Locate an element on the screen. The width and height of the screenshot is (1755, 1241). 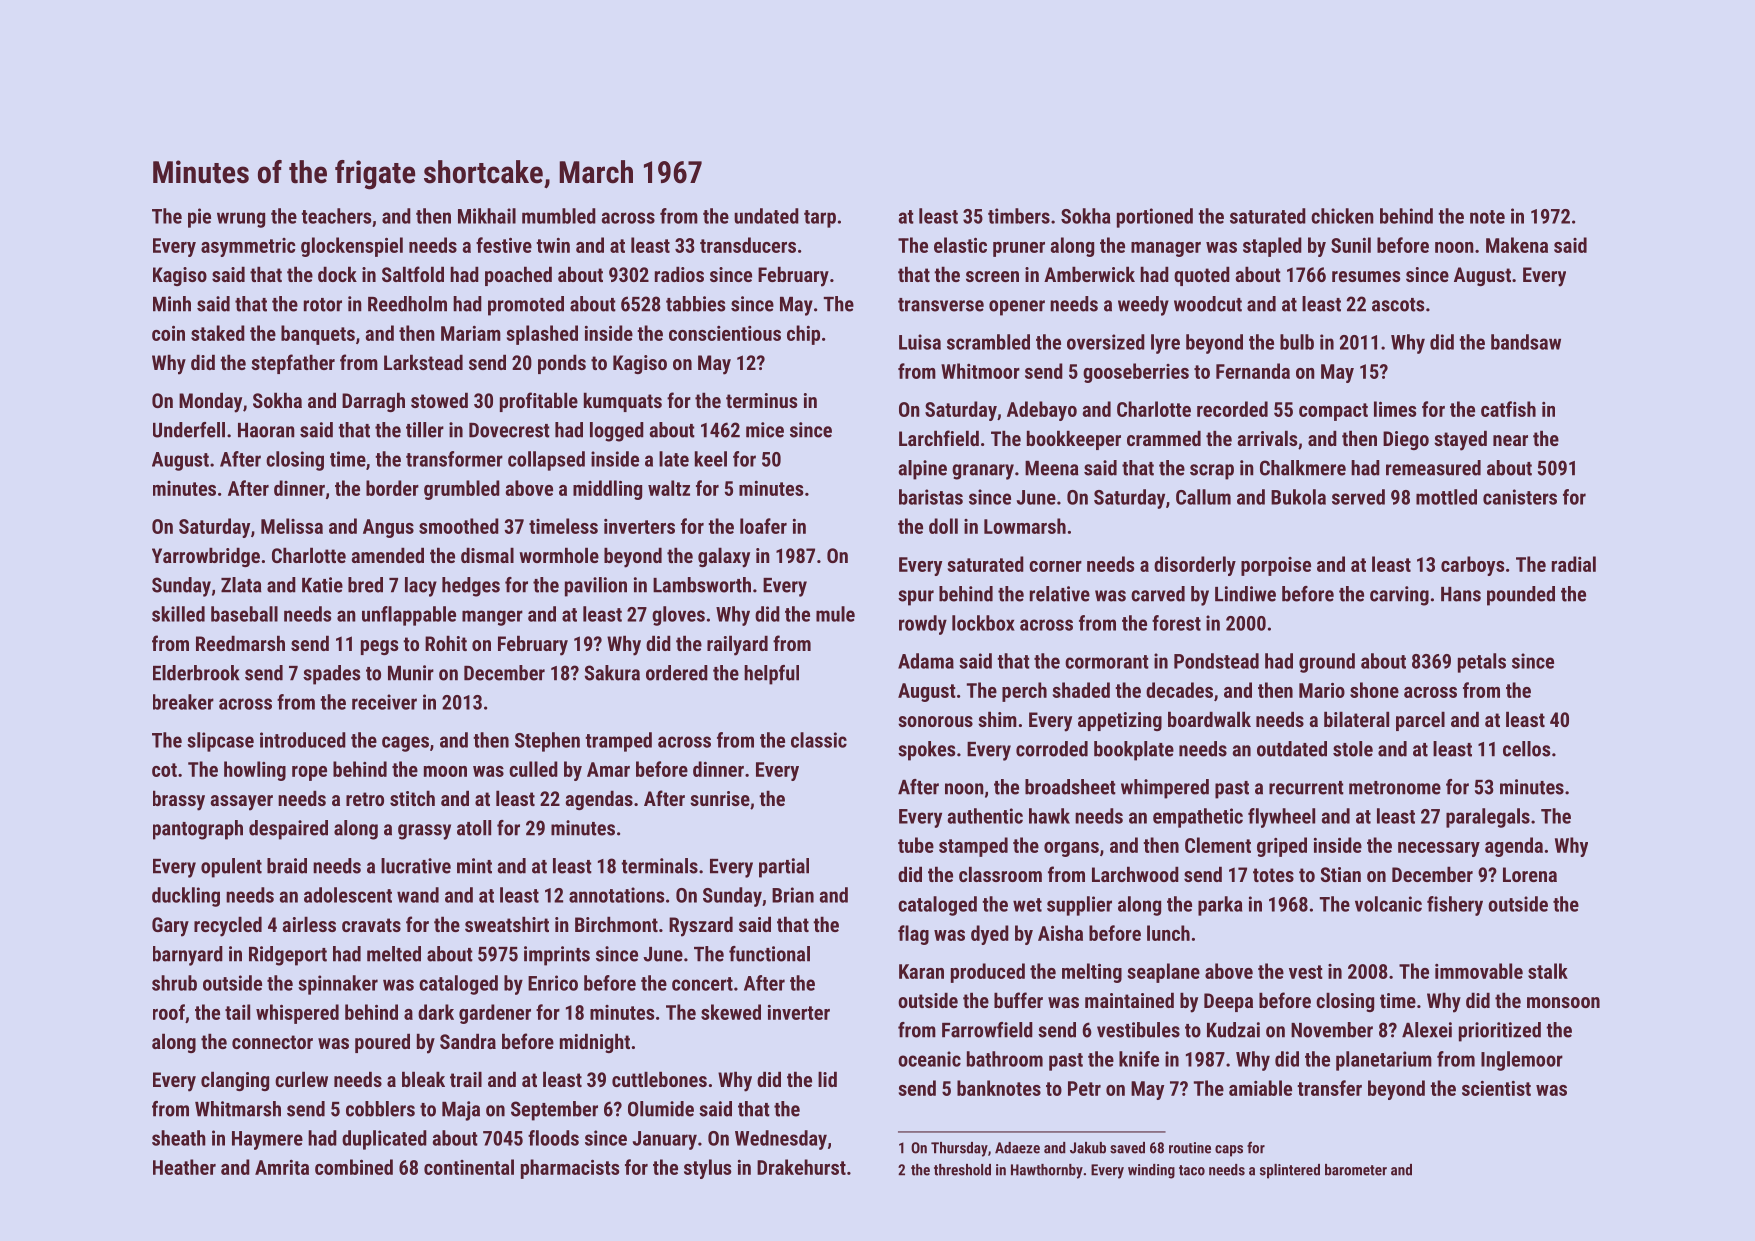
Callum is located at coordinates (1203, 497).
